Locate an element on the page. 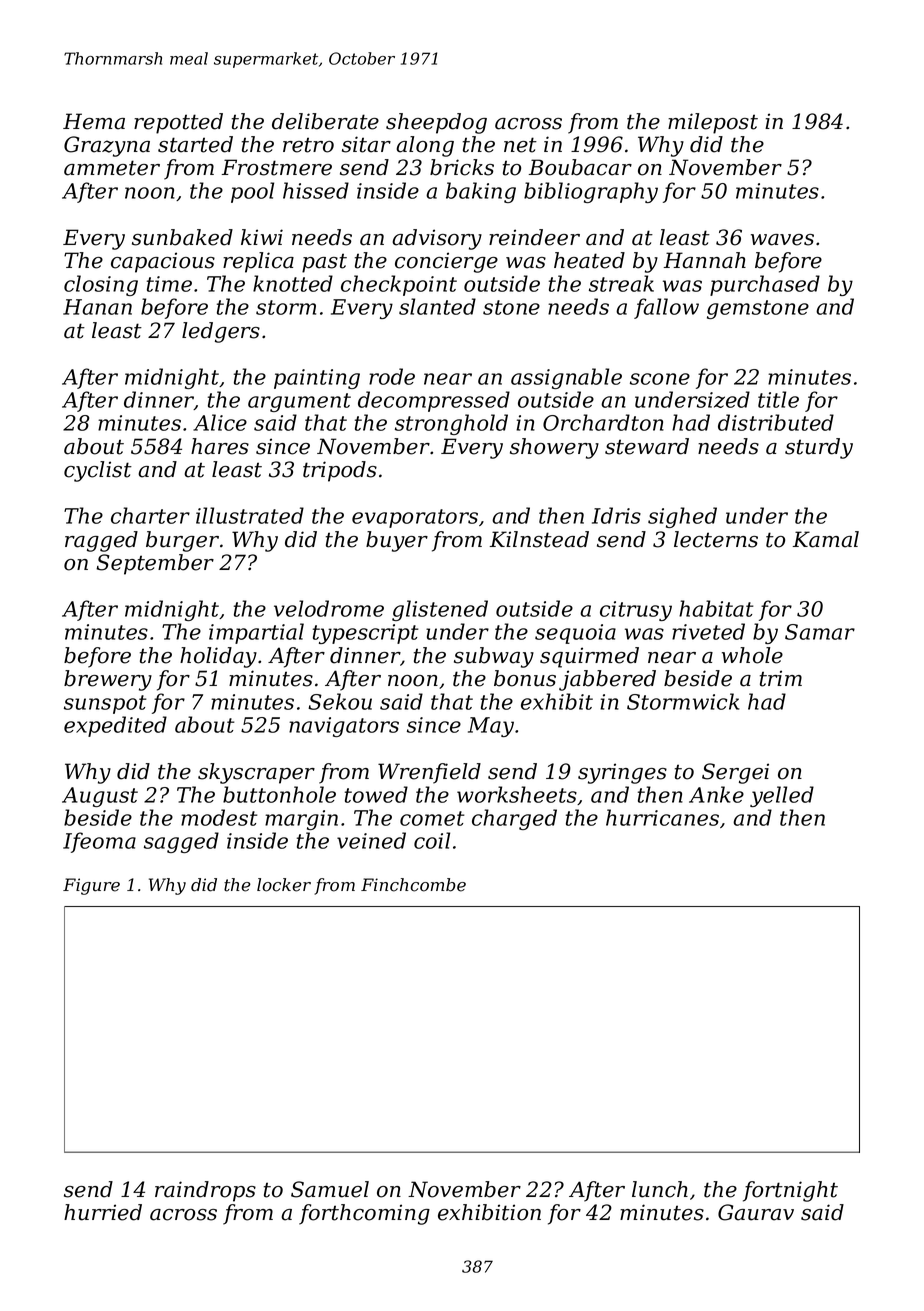 The height and width of the page is (1311, 924). hurricanes is located at coordinates (662, 817).
